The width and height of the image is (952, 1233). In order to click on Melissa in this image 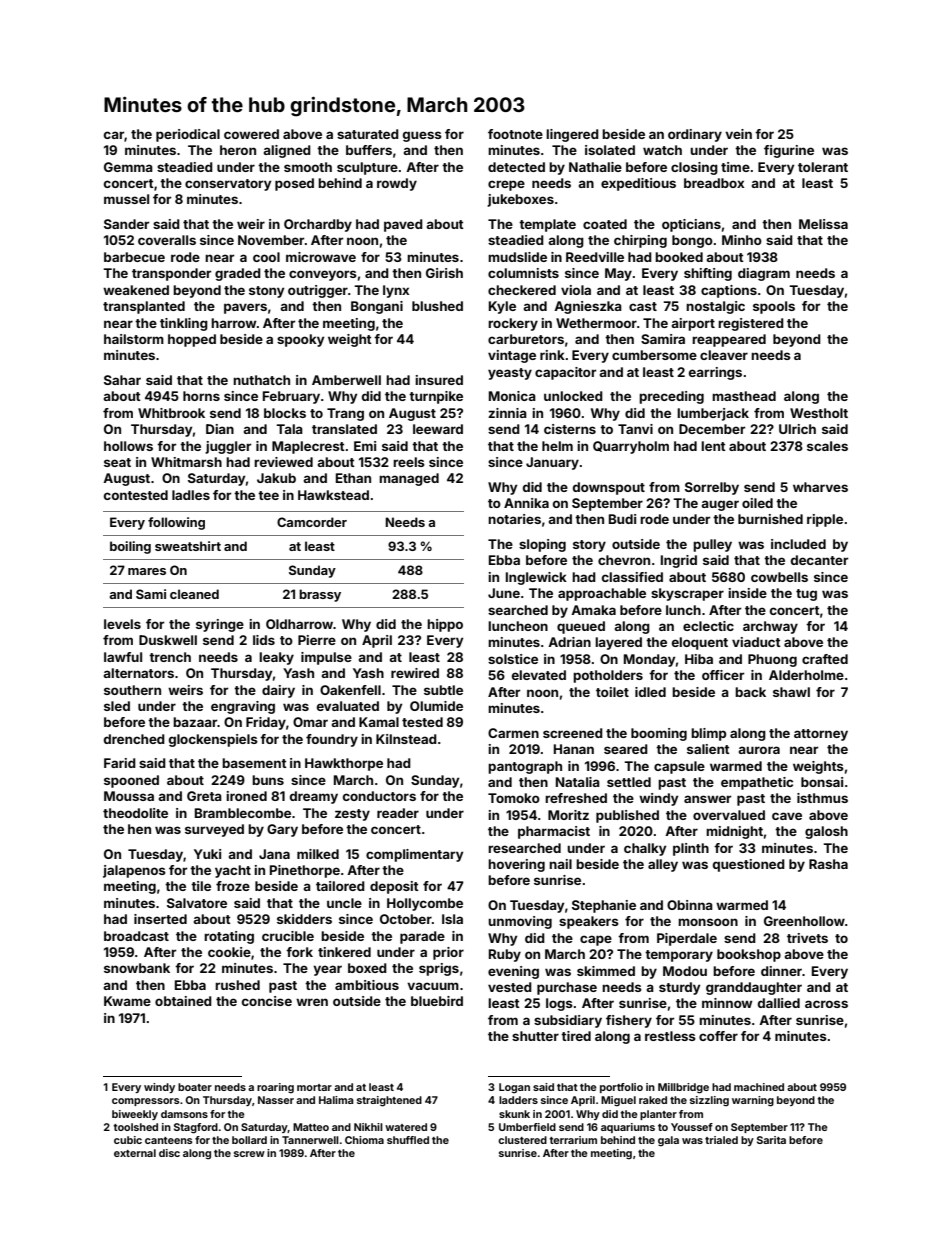, I will do `click(823, 224)`.
